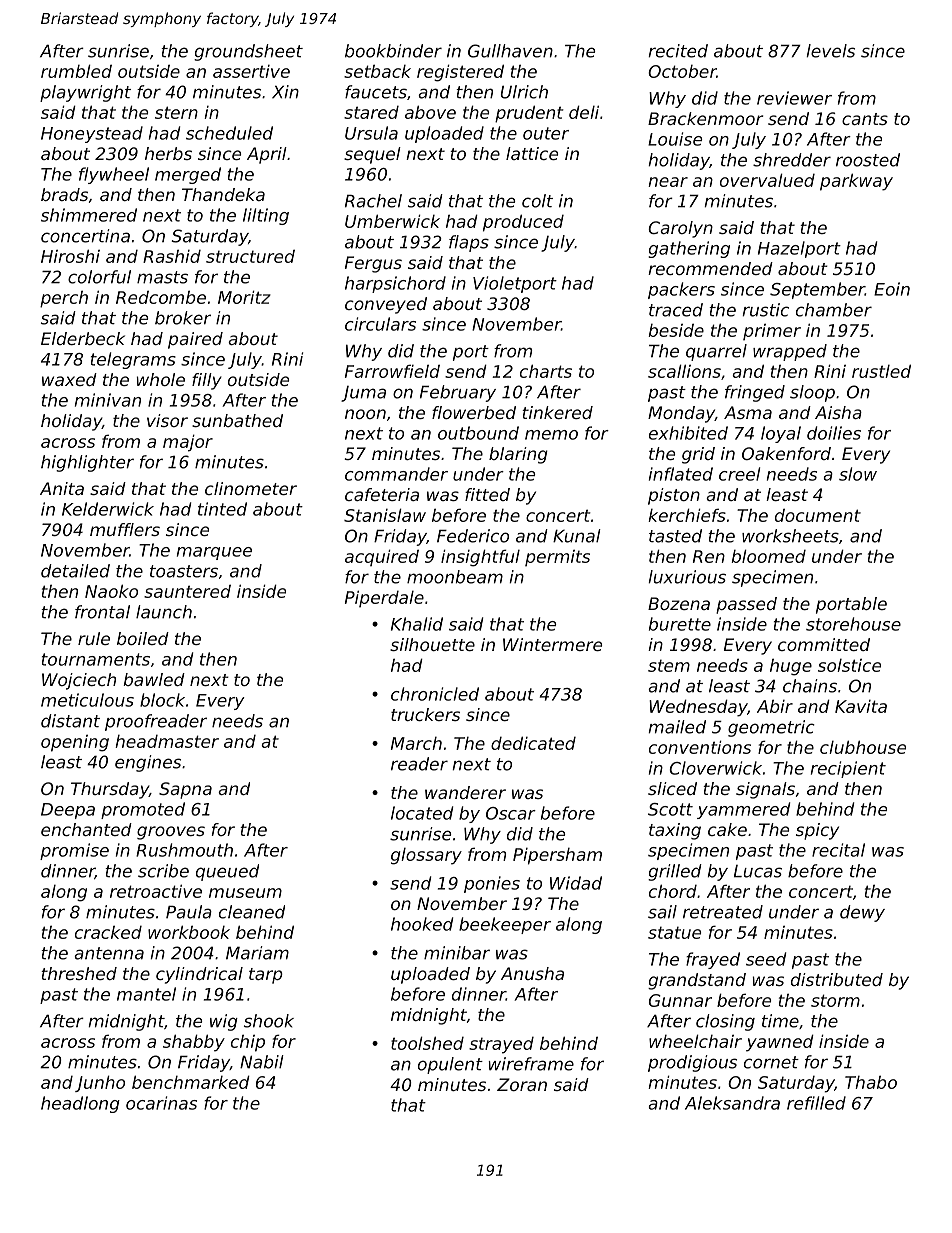 This screenshot has width=952, height=1233. I want to click on bloomed, so click(769, 556).
